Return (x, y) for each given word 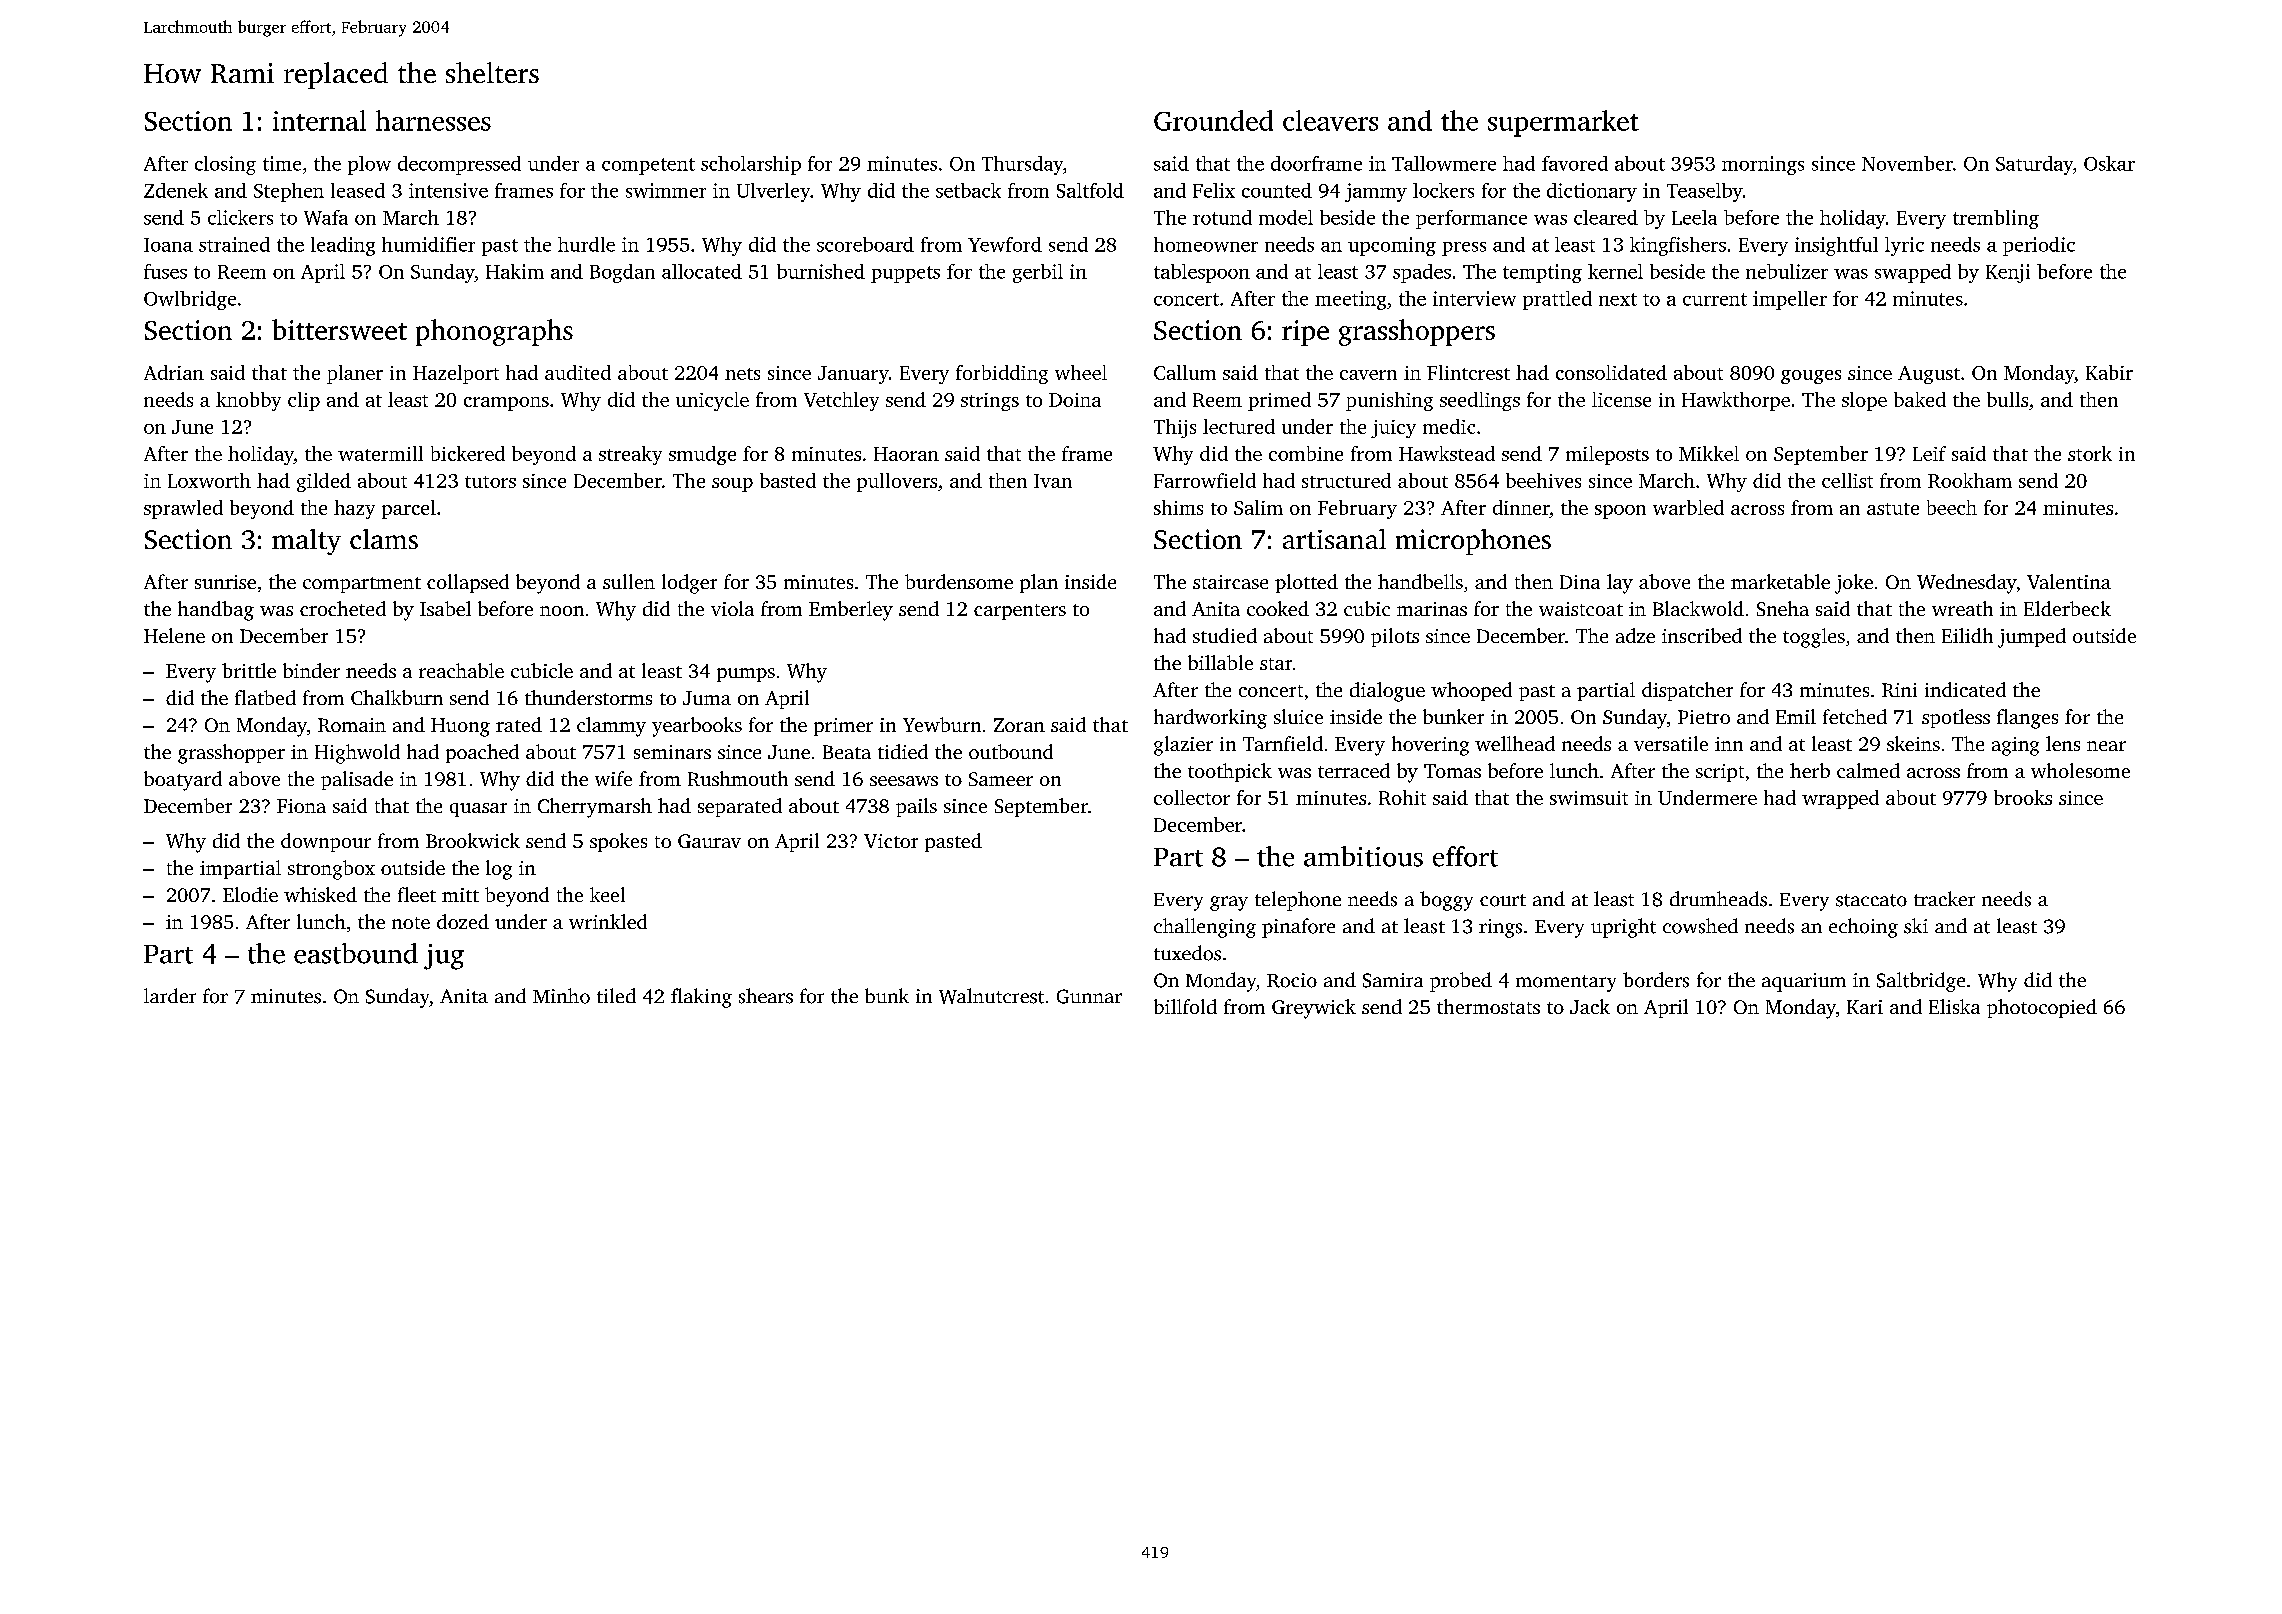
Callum (1185, 372)
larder (170, 995)
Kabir (2109, 372)
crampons (506, 404)
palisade (357, 780)
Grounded (1213, 120)
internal (319, 120)
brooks (2023, 797)
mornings (1763, 165)
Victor (891, 841)
